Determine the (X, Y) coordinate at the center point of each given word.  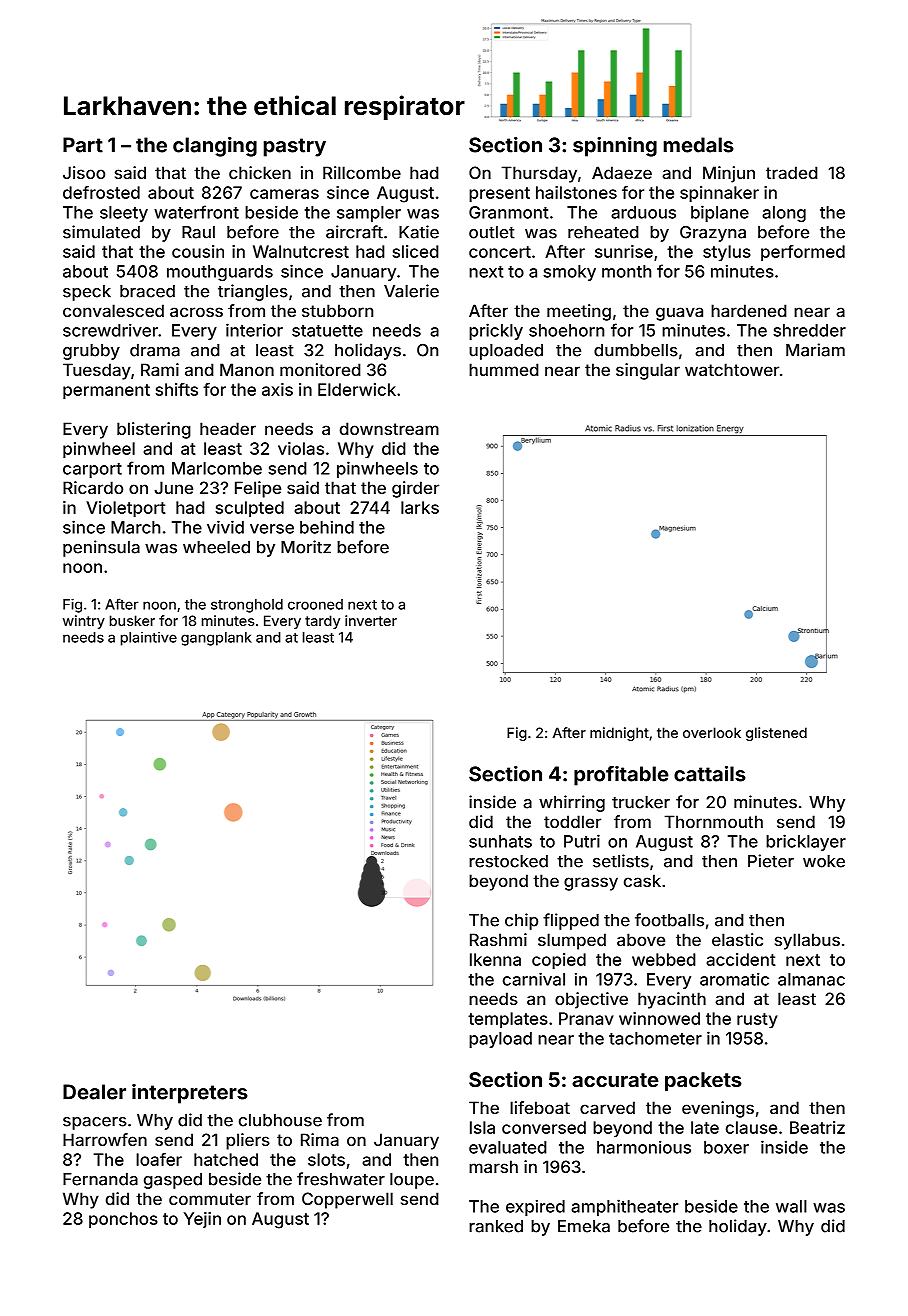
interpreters (190, 1094)
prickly (496, 331)
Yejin (202, 1220)
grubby (91, 352)
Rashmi (498, 939)
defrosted (101, 192)
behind (327, 527)
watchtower (732, 369)
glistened (776, 734)
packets (703, 1081)
